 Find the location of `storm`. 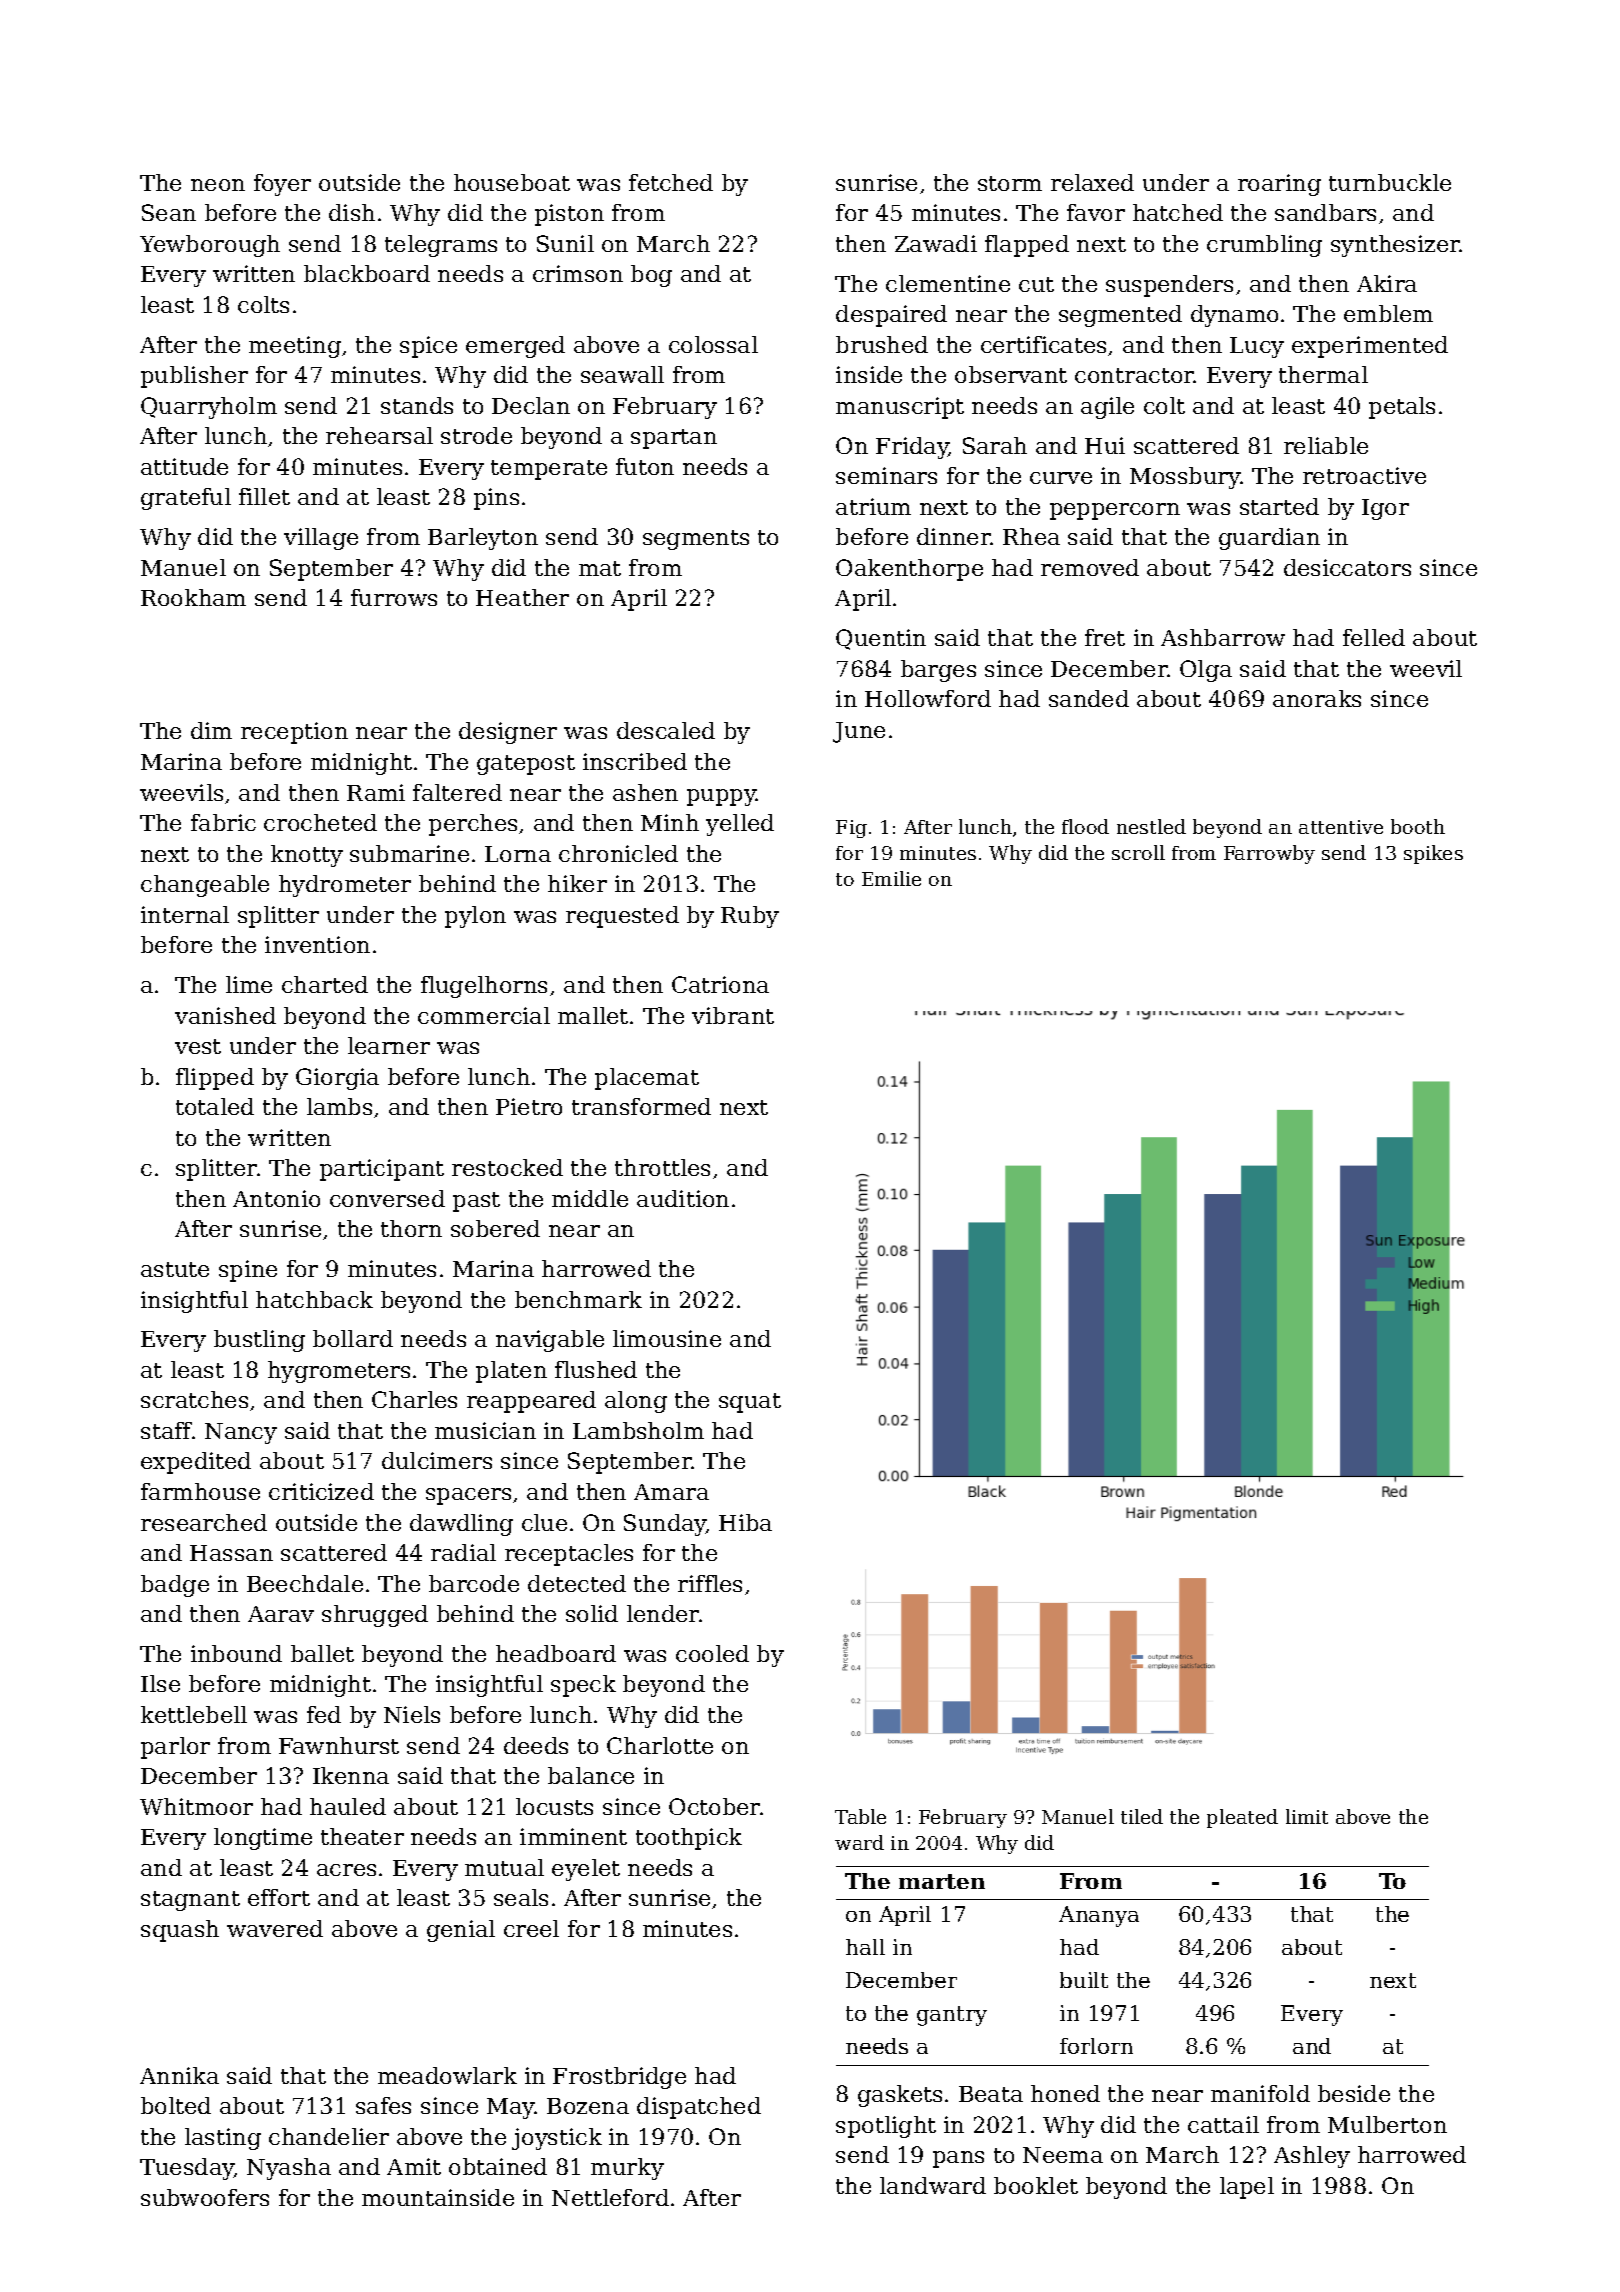

storm is located at coordinates (1010, 183).
